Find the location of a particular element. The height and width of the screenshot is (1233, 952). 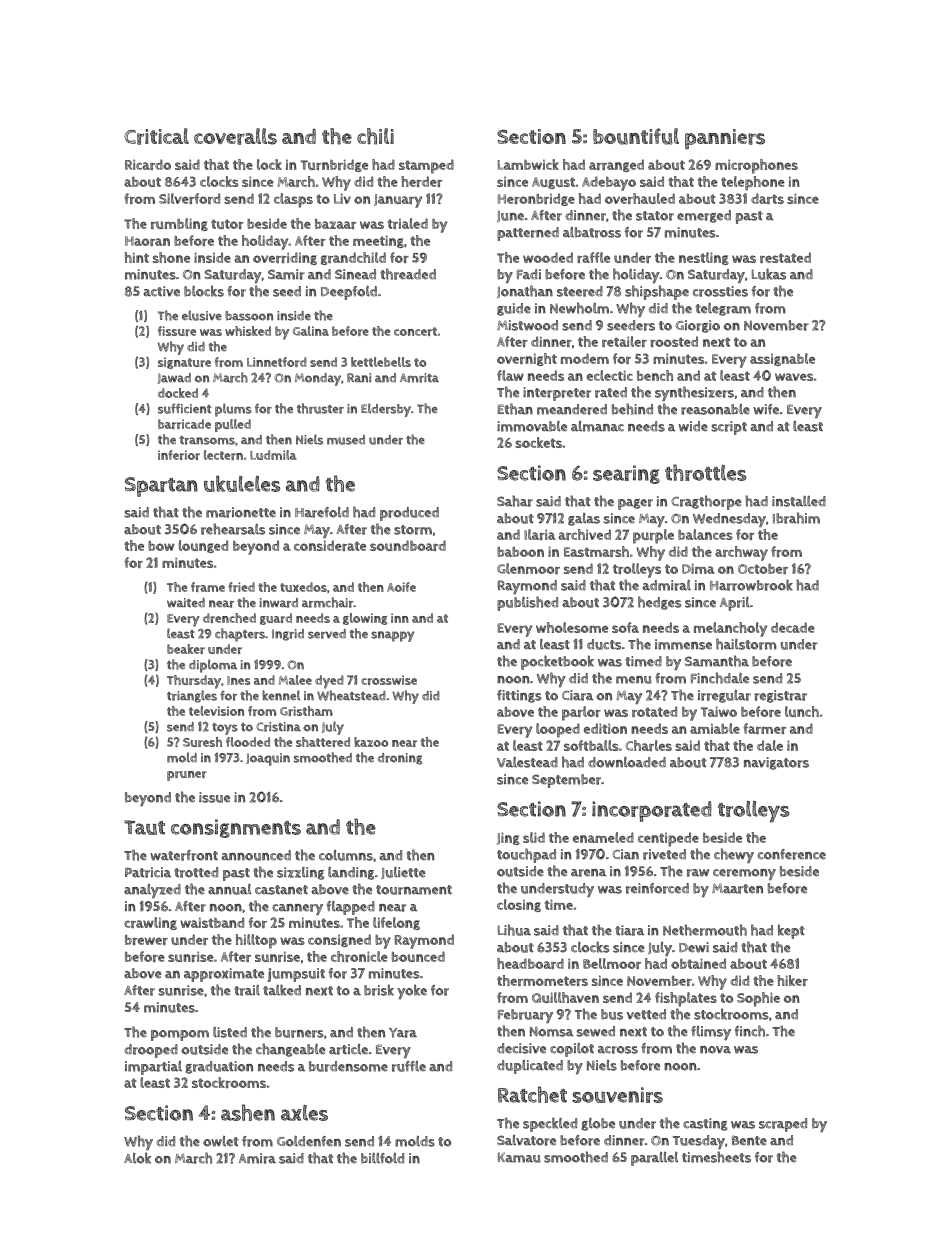

axles is located at coordinates (304, 1113).
